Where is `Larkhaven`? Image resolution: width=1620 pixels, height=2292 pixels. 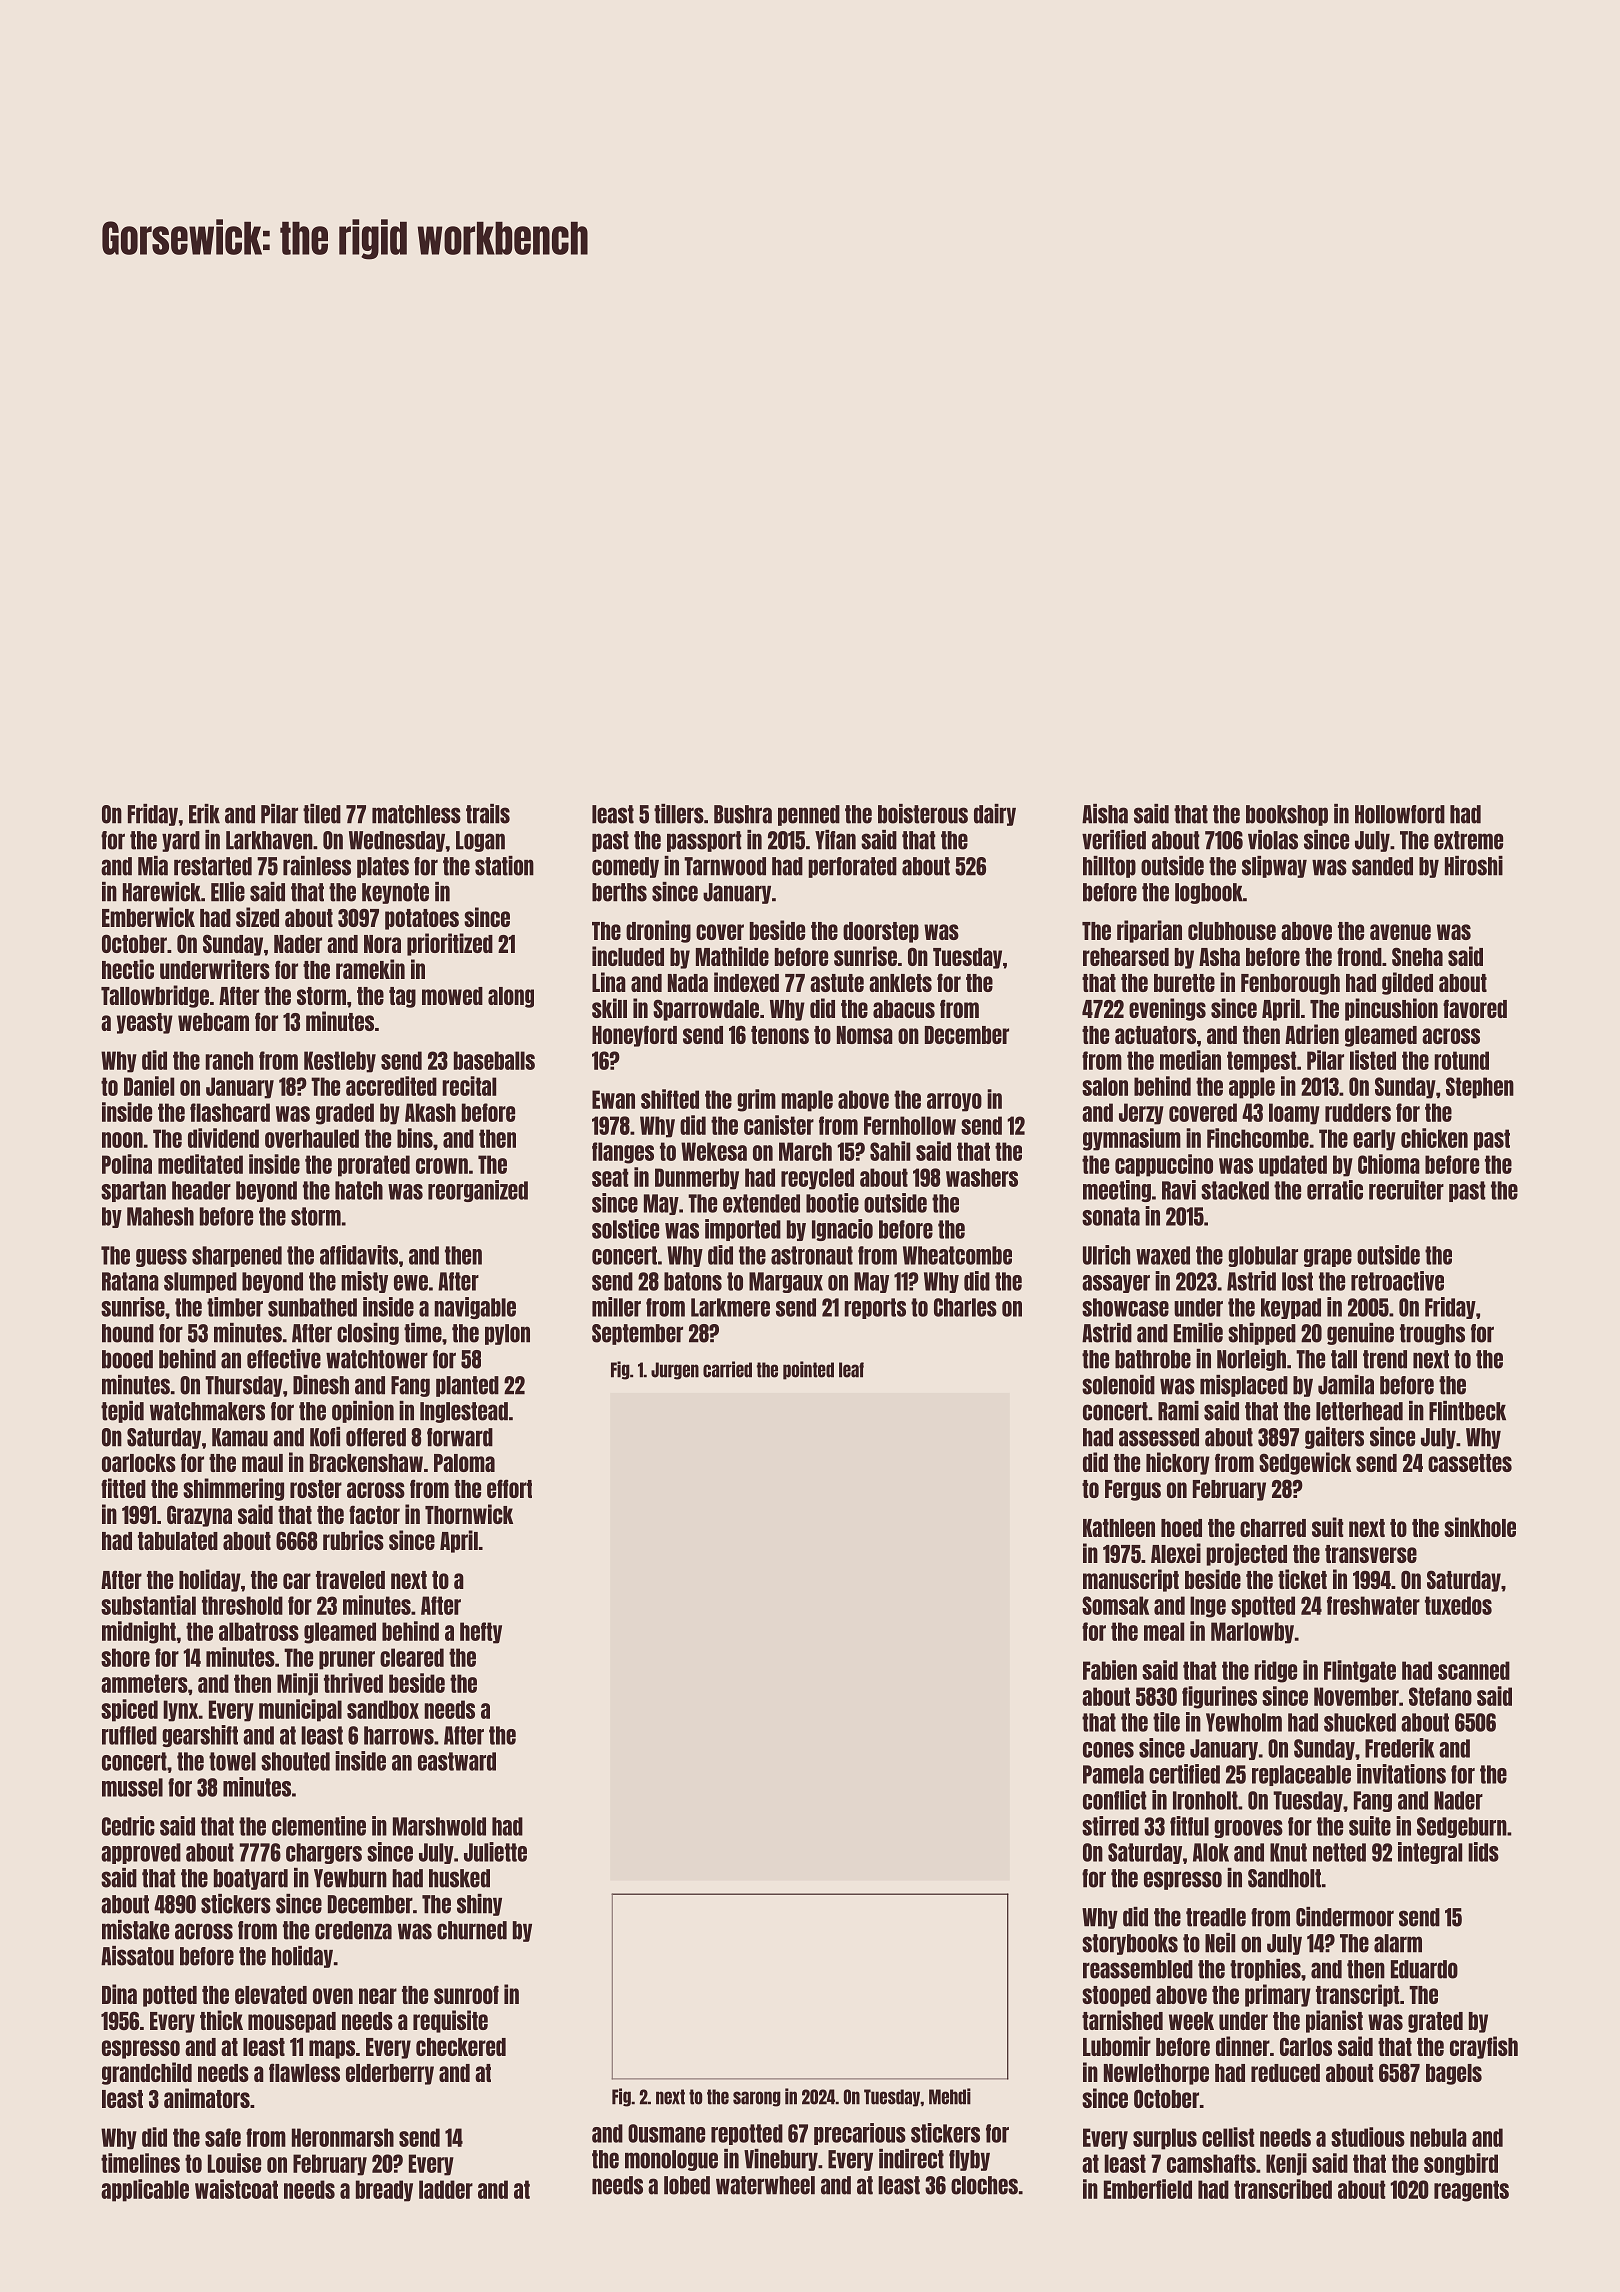
Larkhaven is located at coordinates (269, 840).
